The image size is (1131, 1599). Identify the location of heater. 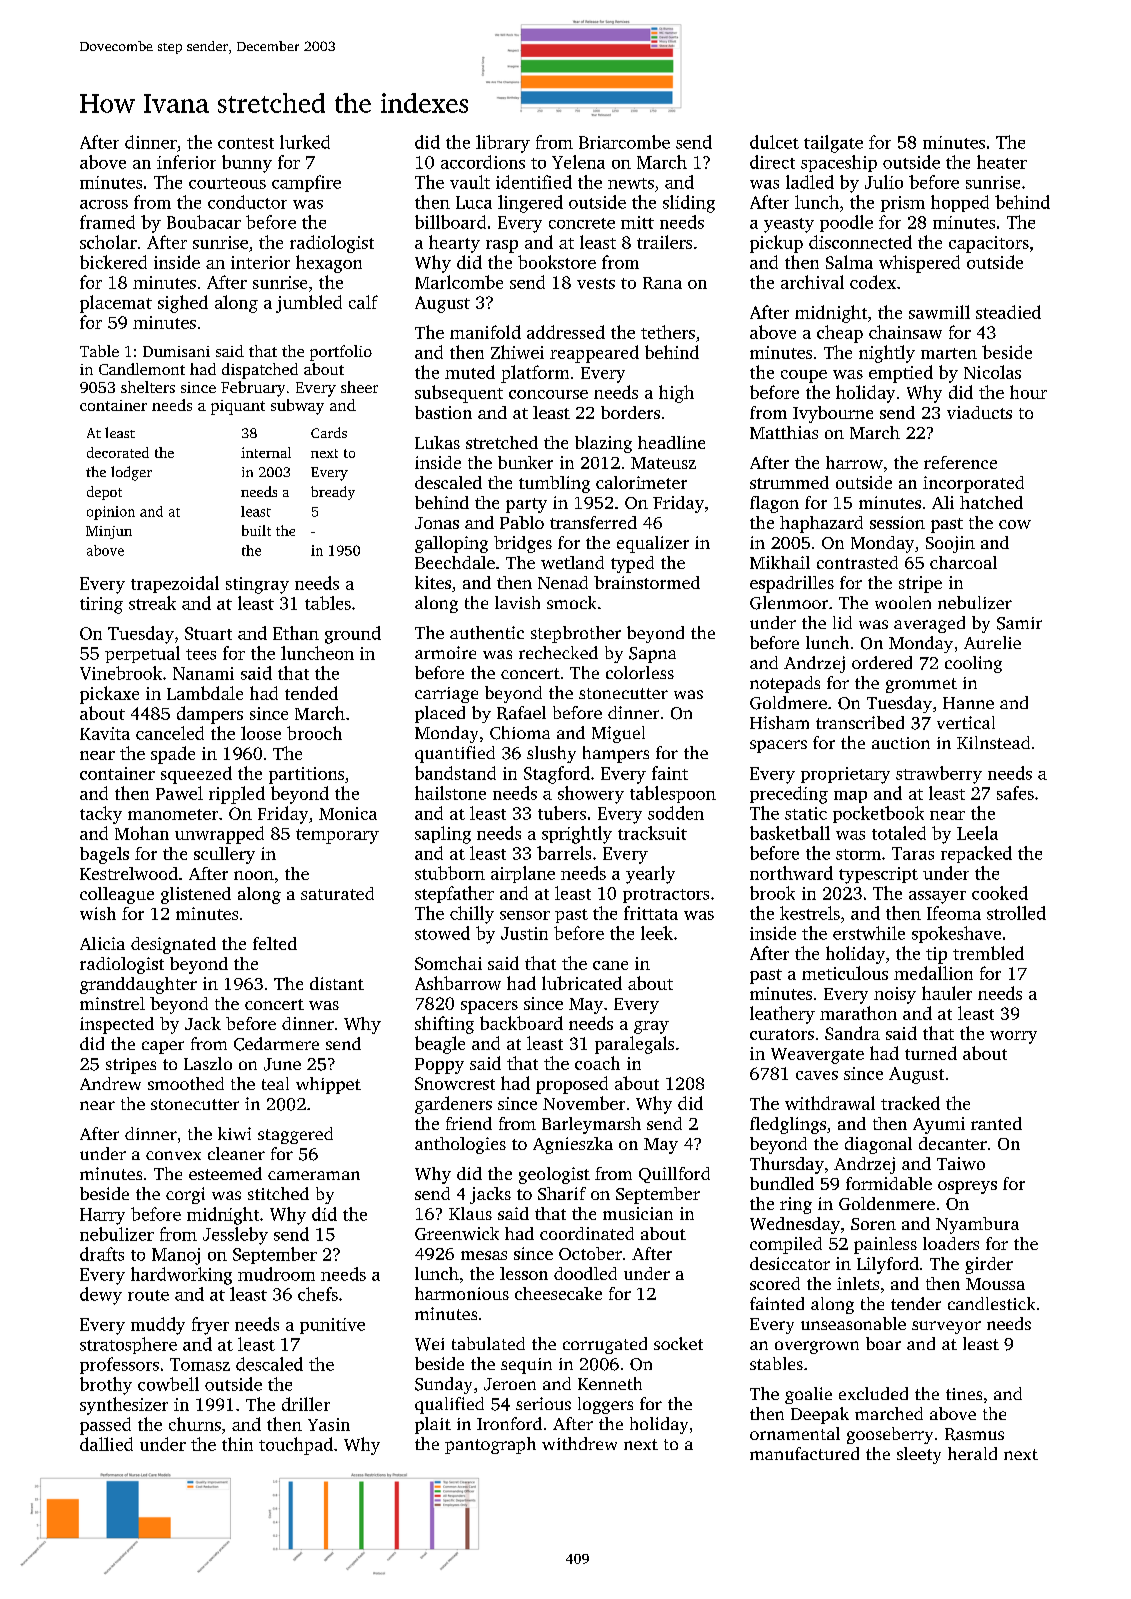
(1002, 162).
